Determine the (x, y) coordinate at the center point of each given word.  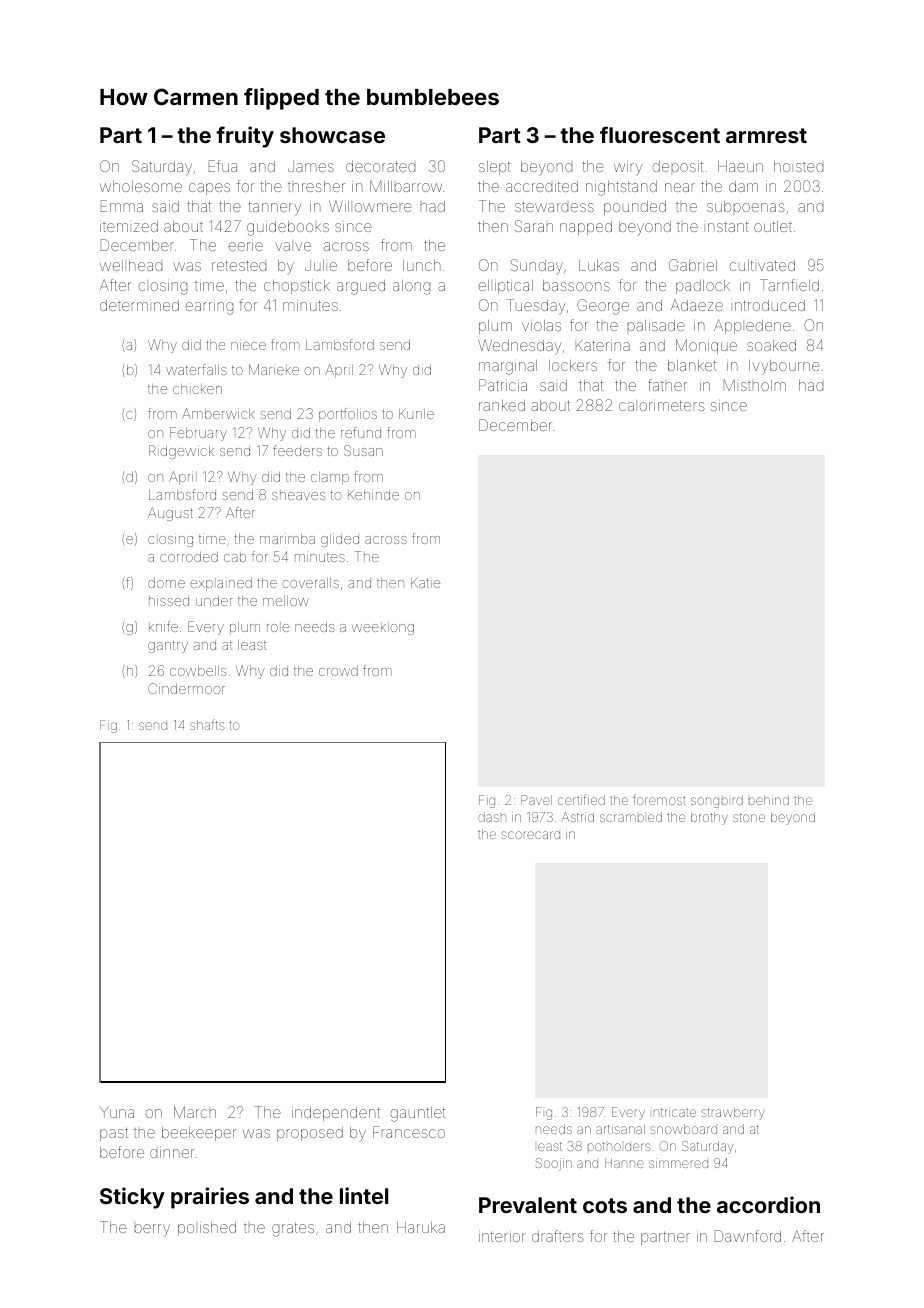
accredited (542, 186)
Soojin (554, 1164)
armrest (766, 135)
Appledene (752, 326)
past (114, 1134)
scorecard (530, 835)
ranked (502, 405)
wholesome (141, 186)
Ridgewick (181, 452)
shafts (207, 724)
